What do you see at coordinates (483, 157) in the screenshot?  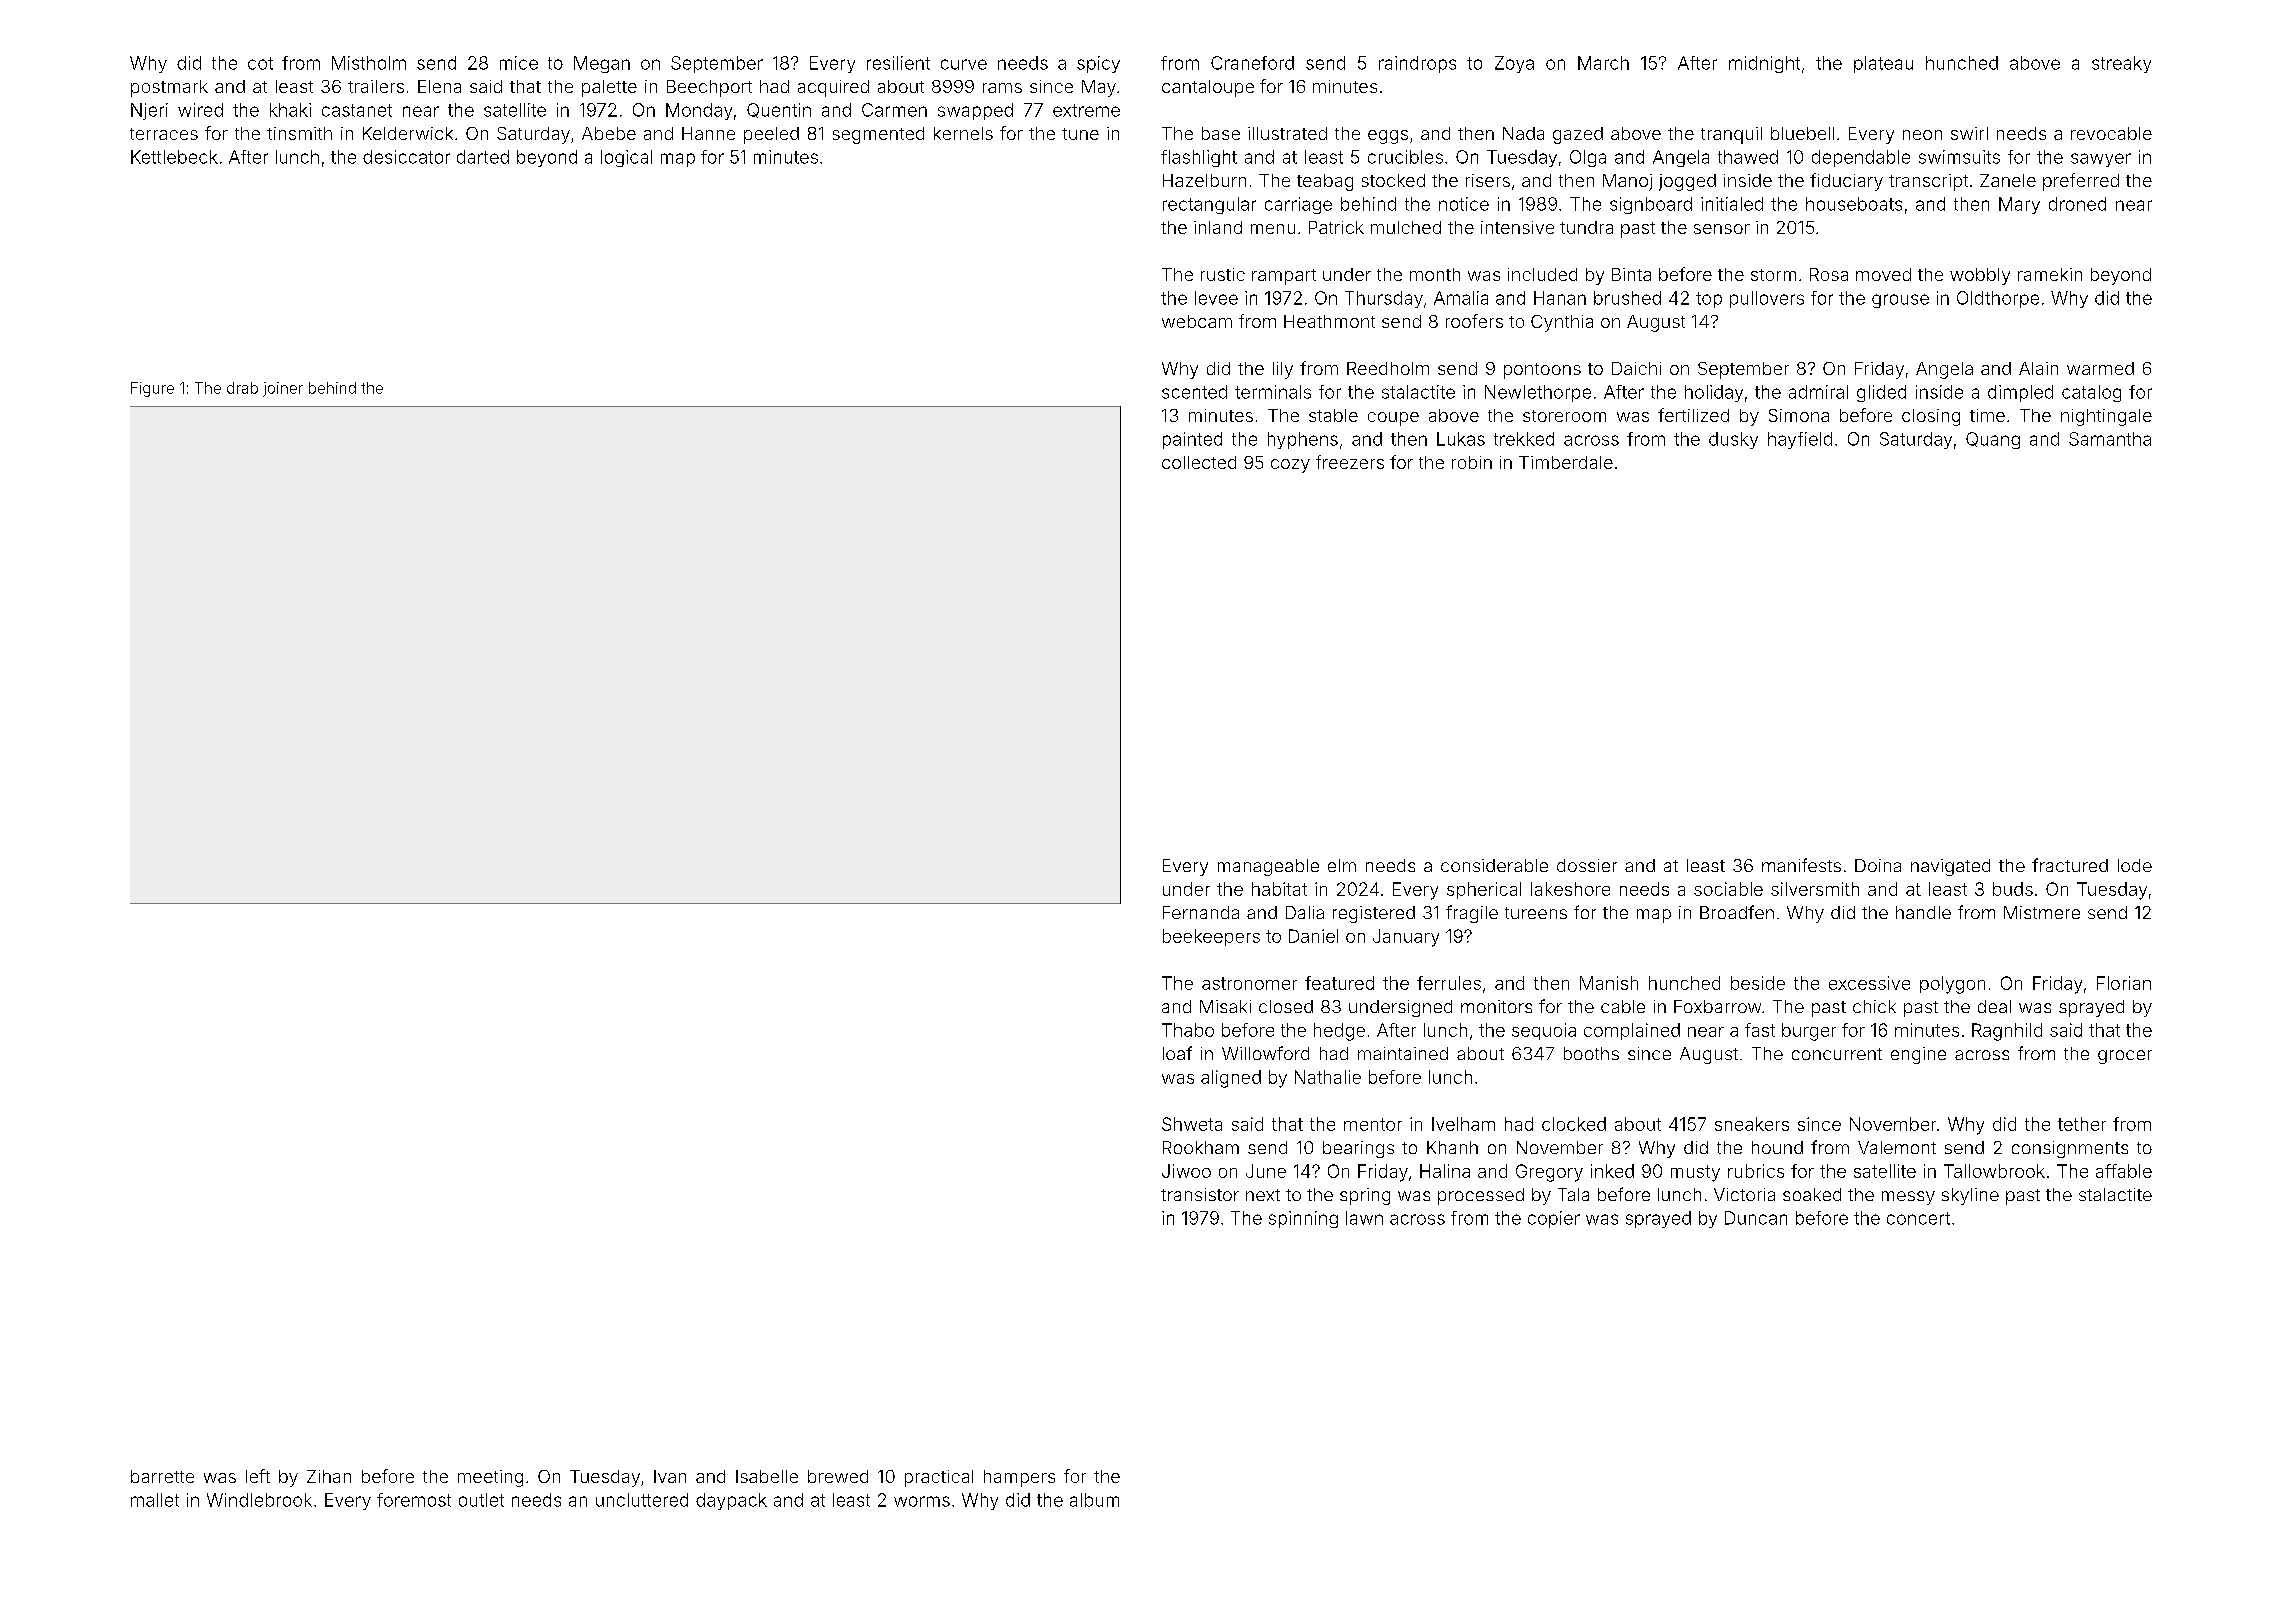 I see `darted` at bounding box center [483, 157].
